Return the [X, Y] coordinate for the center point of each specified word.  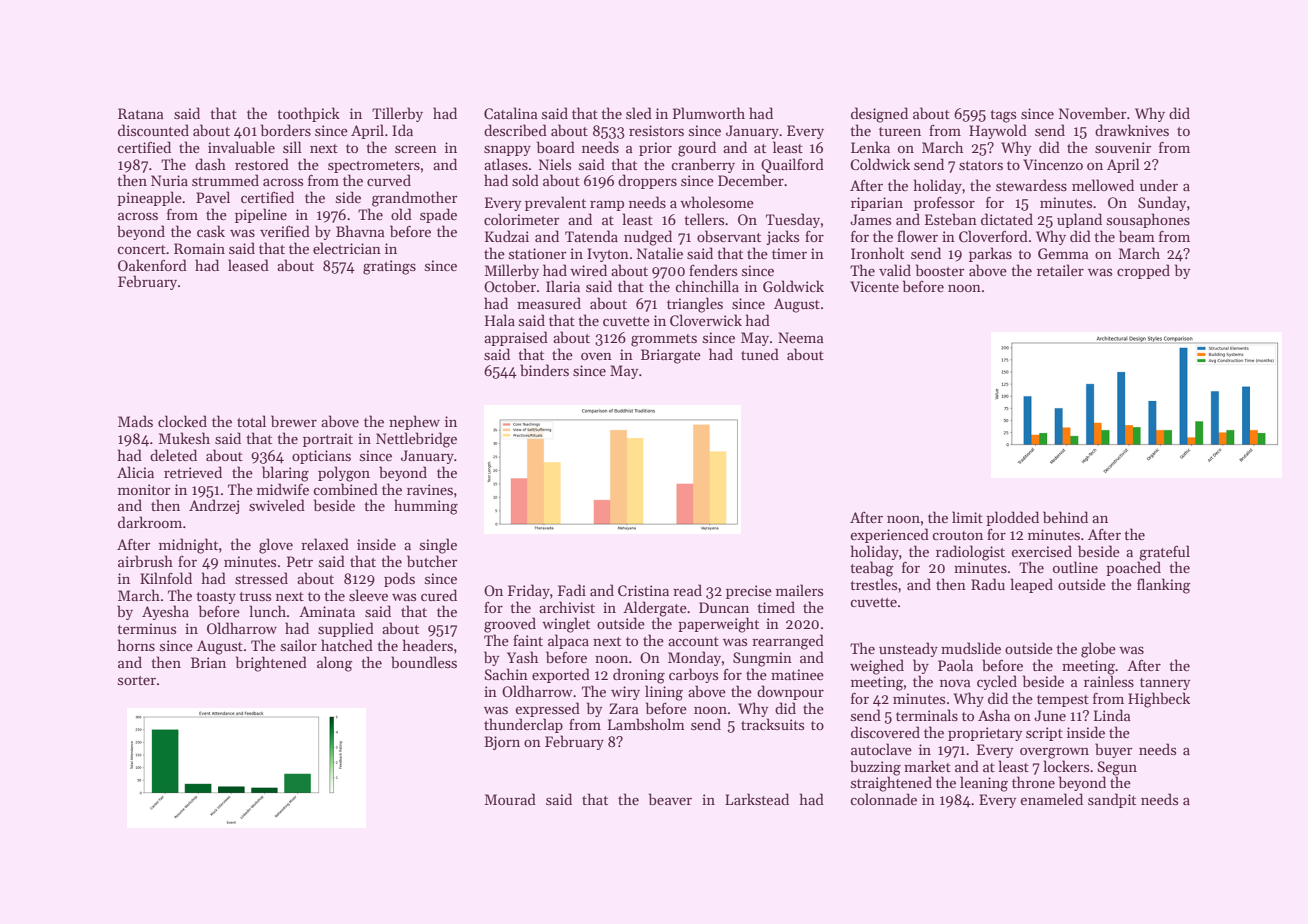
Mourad [510, 799]
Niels [555, 164]
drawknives [1132, 130]
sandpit [1112, 800]
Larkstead [757, 799]
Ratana [141, 113]
